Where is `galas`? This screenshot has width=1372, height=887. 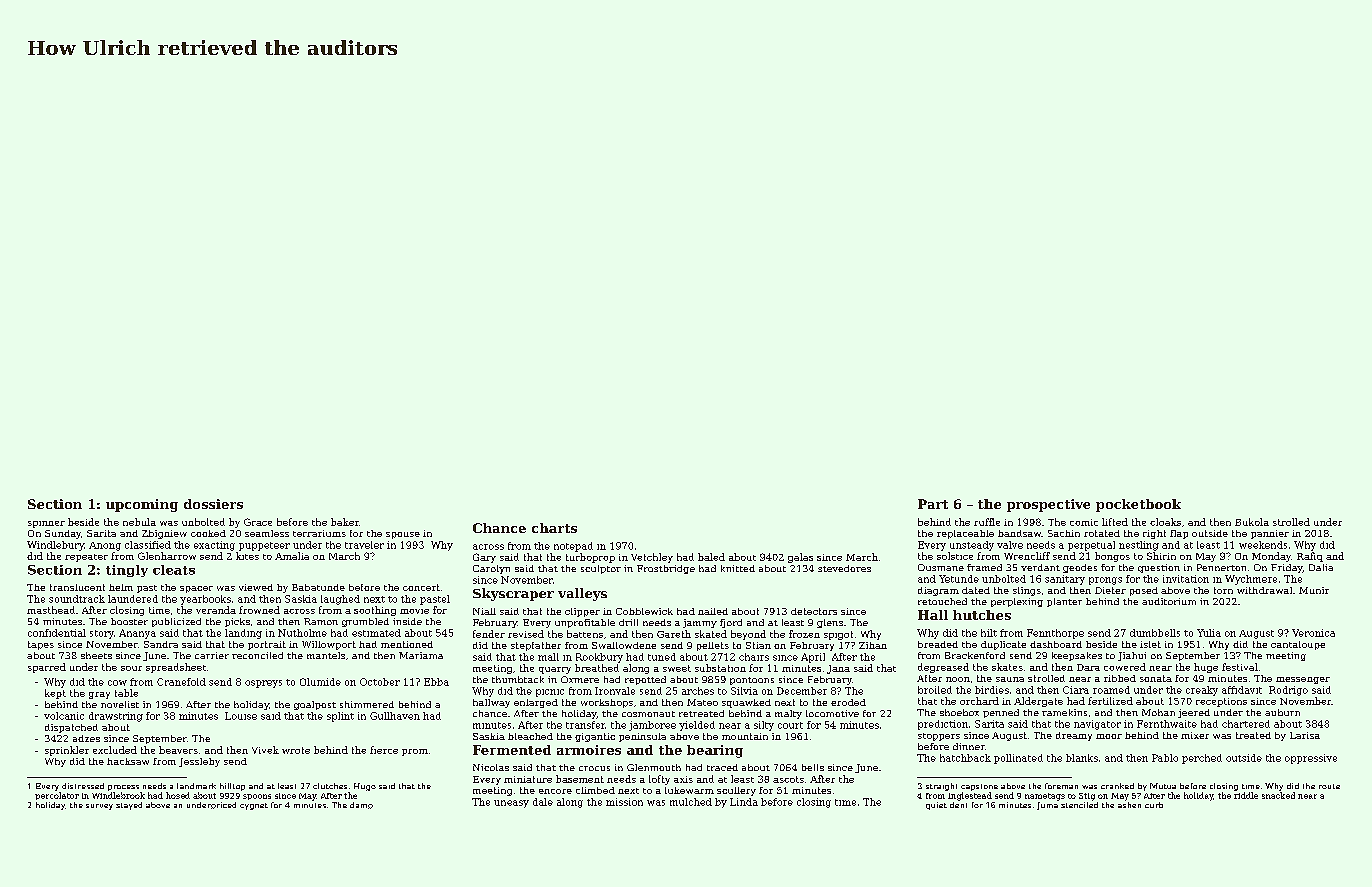
galas is located at coordinates (800, 558).
